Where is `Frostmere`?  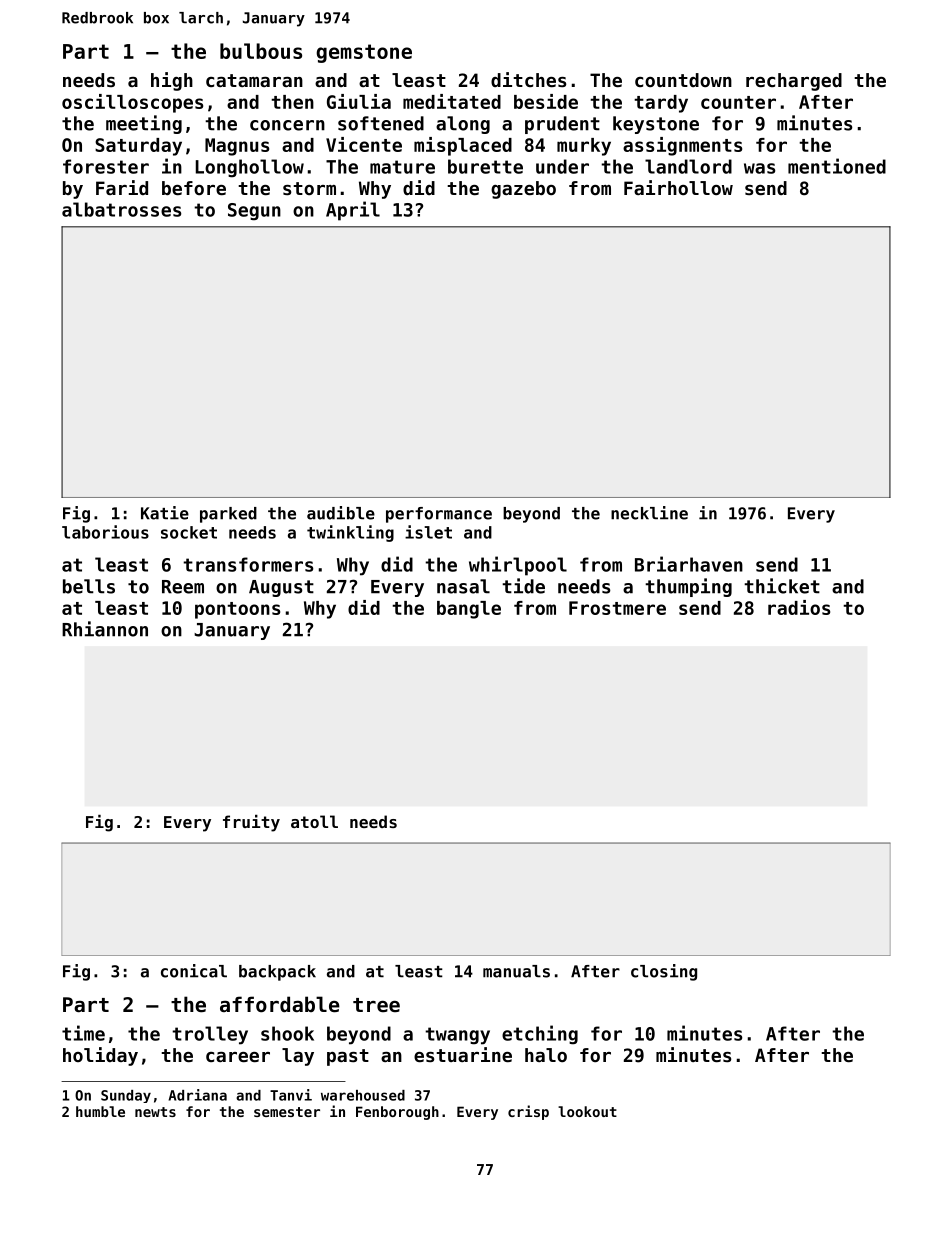 Frostmere is located at coordinates (617, 608).
